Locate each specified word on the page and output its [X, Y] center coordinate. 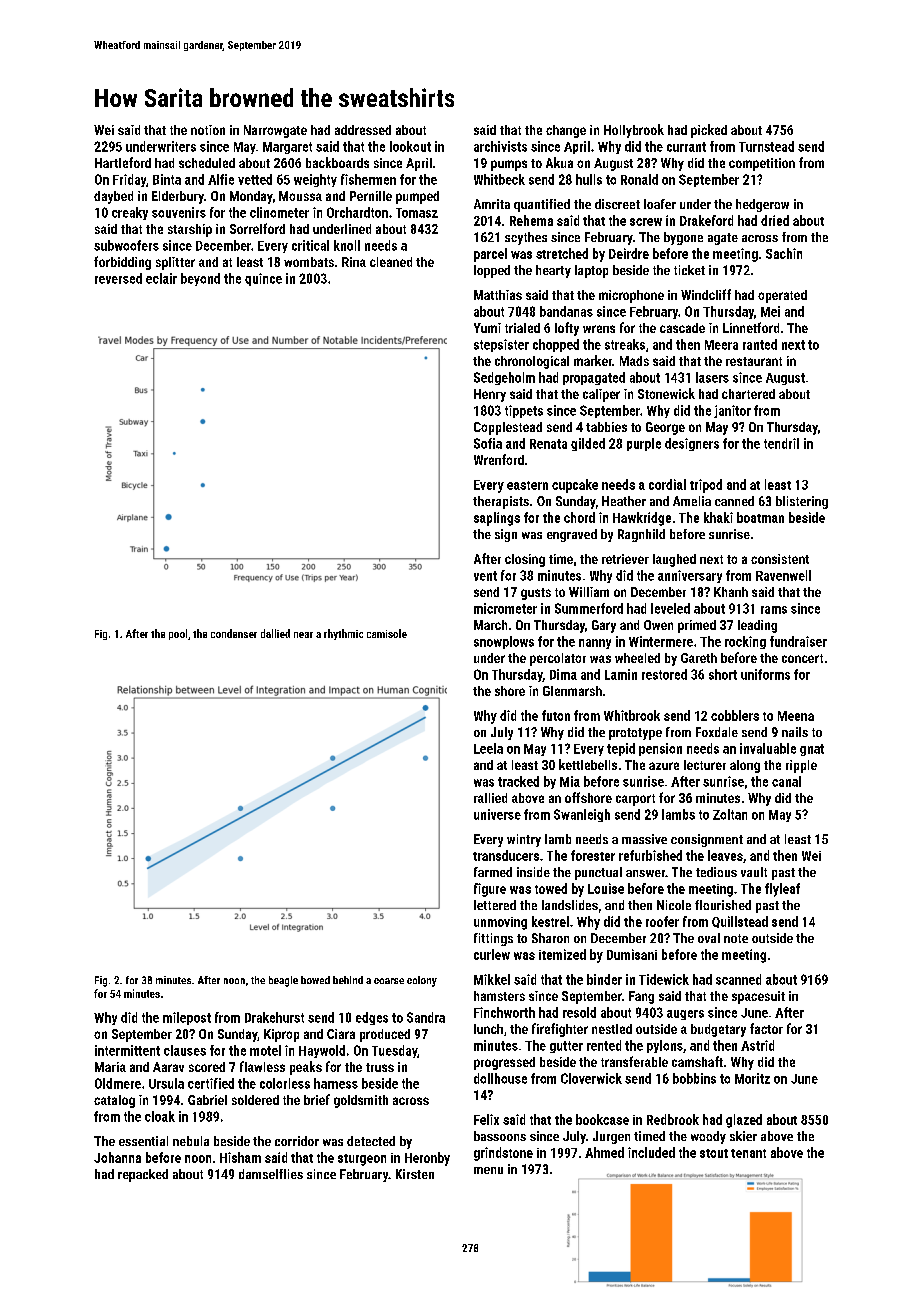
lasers [712, 377]
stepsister [501, 345]
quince [263, 279]
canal [786, 781]
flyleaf [782, 890]
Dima [563, 674]
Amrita [492, 204]
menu [488, 1170]
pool [178, 634]
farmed [493, 872]
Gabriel [207, 1100]
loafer [660, 204]
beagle [283, 981]
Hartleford [123, 162]
